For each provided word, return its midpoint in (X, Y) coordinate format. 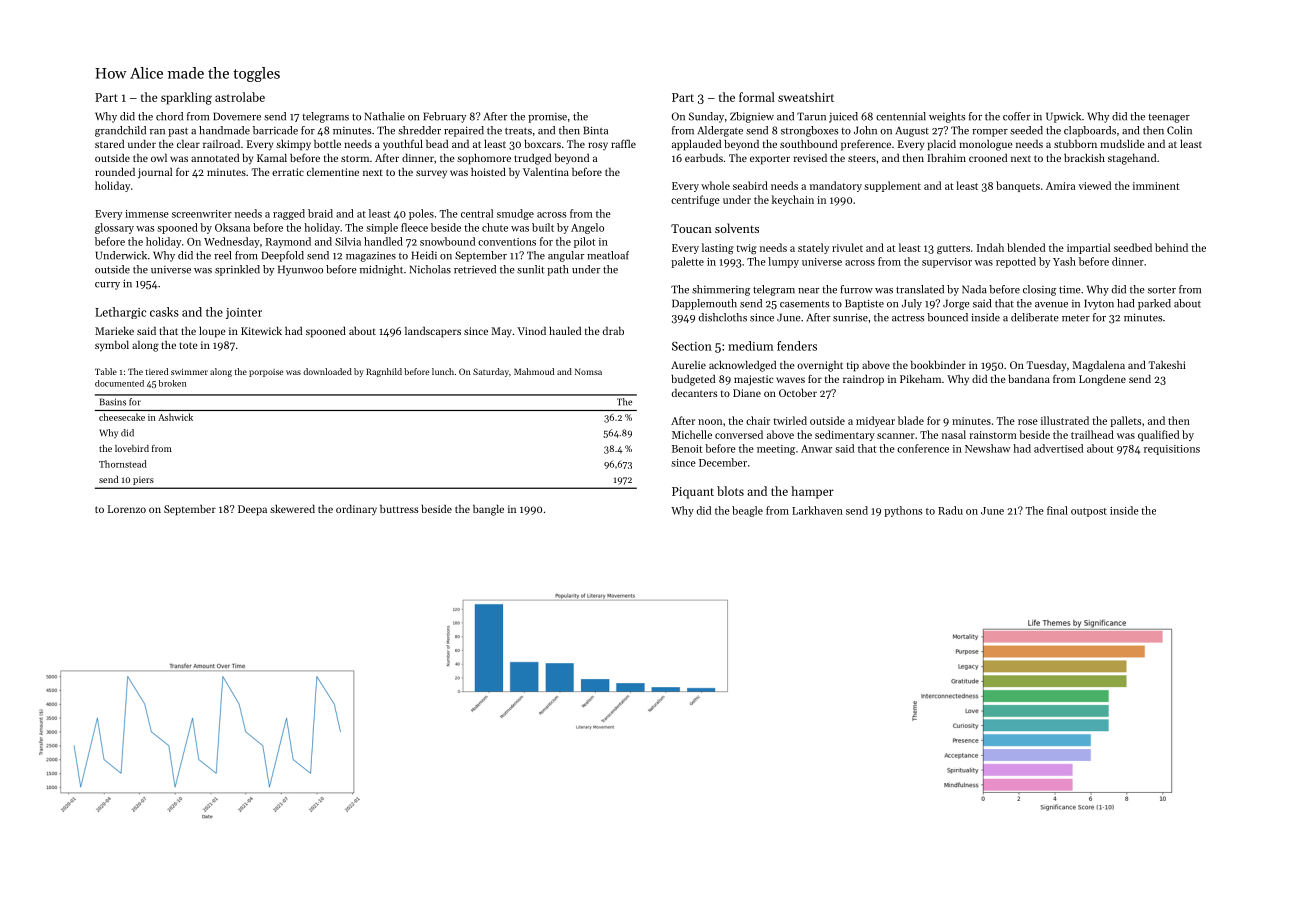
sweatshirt (806, 97)
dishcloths (723, 317)
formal (757, 97)
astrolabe (240, 97)
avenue (1051, 305)
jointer (244, 313)
